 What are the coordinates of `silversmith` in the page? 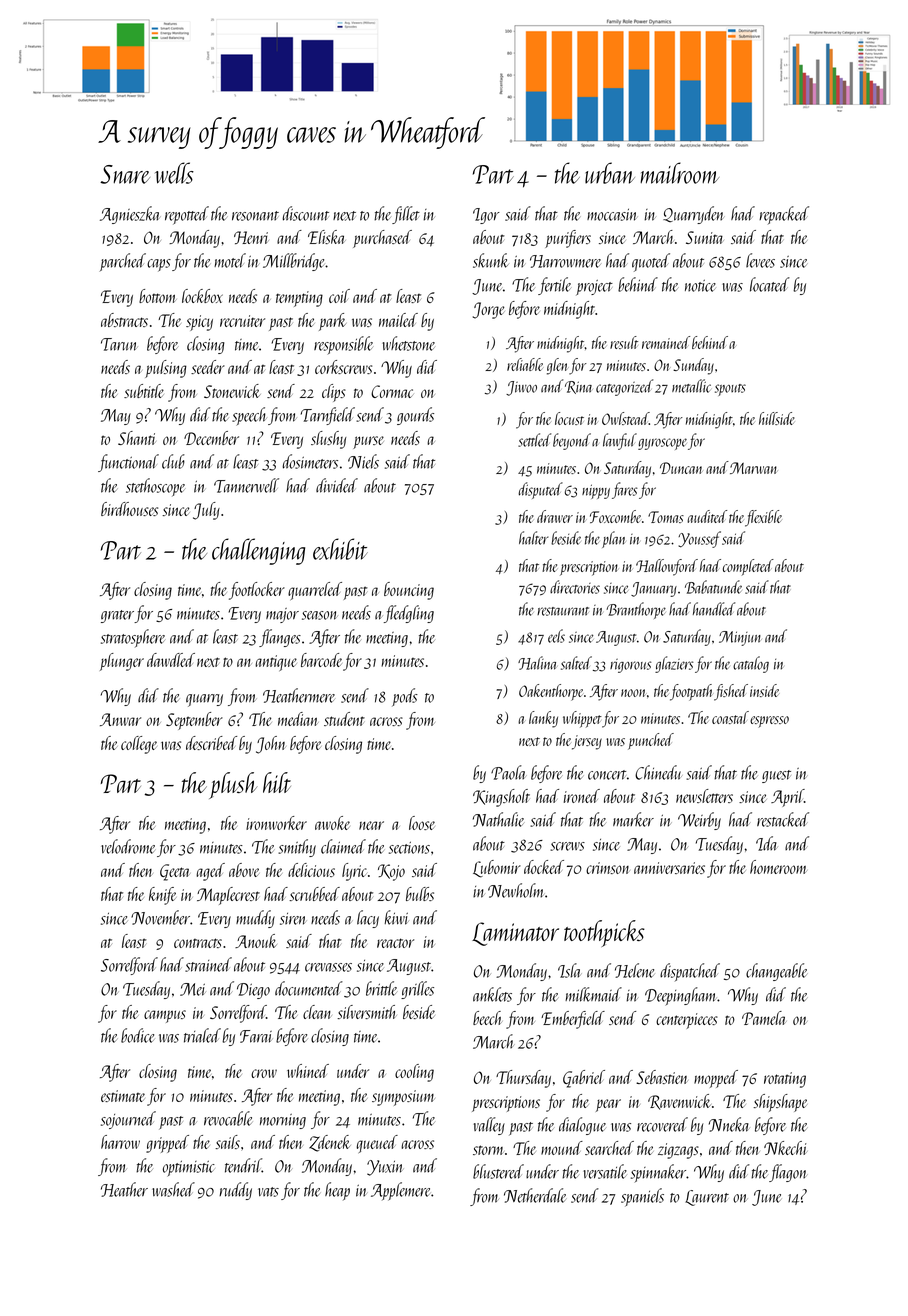 It's located at (367, 1012).
